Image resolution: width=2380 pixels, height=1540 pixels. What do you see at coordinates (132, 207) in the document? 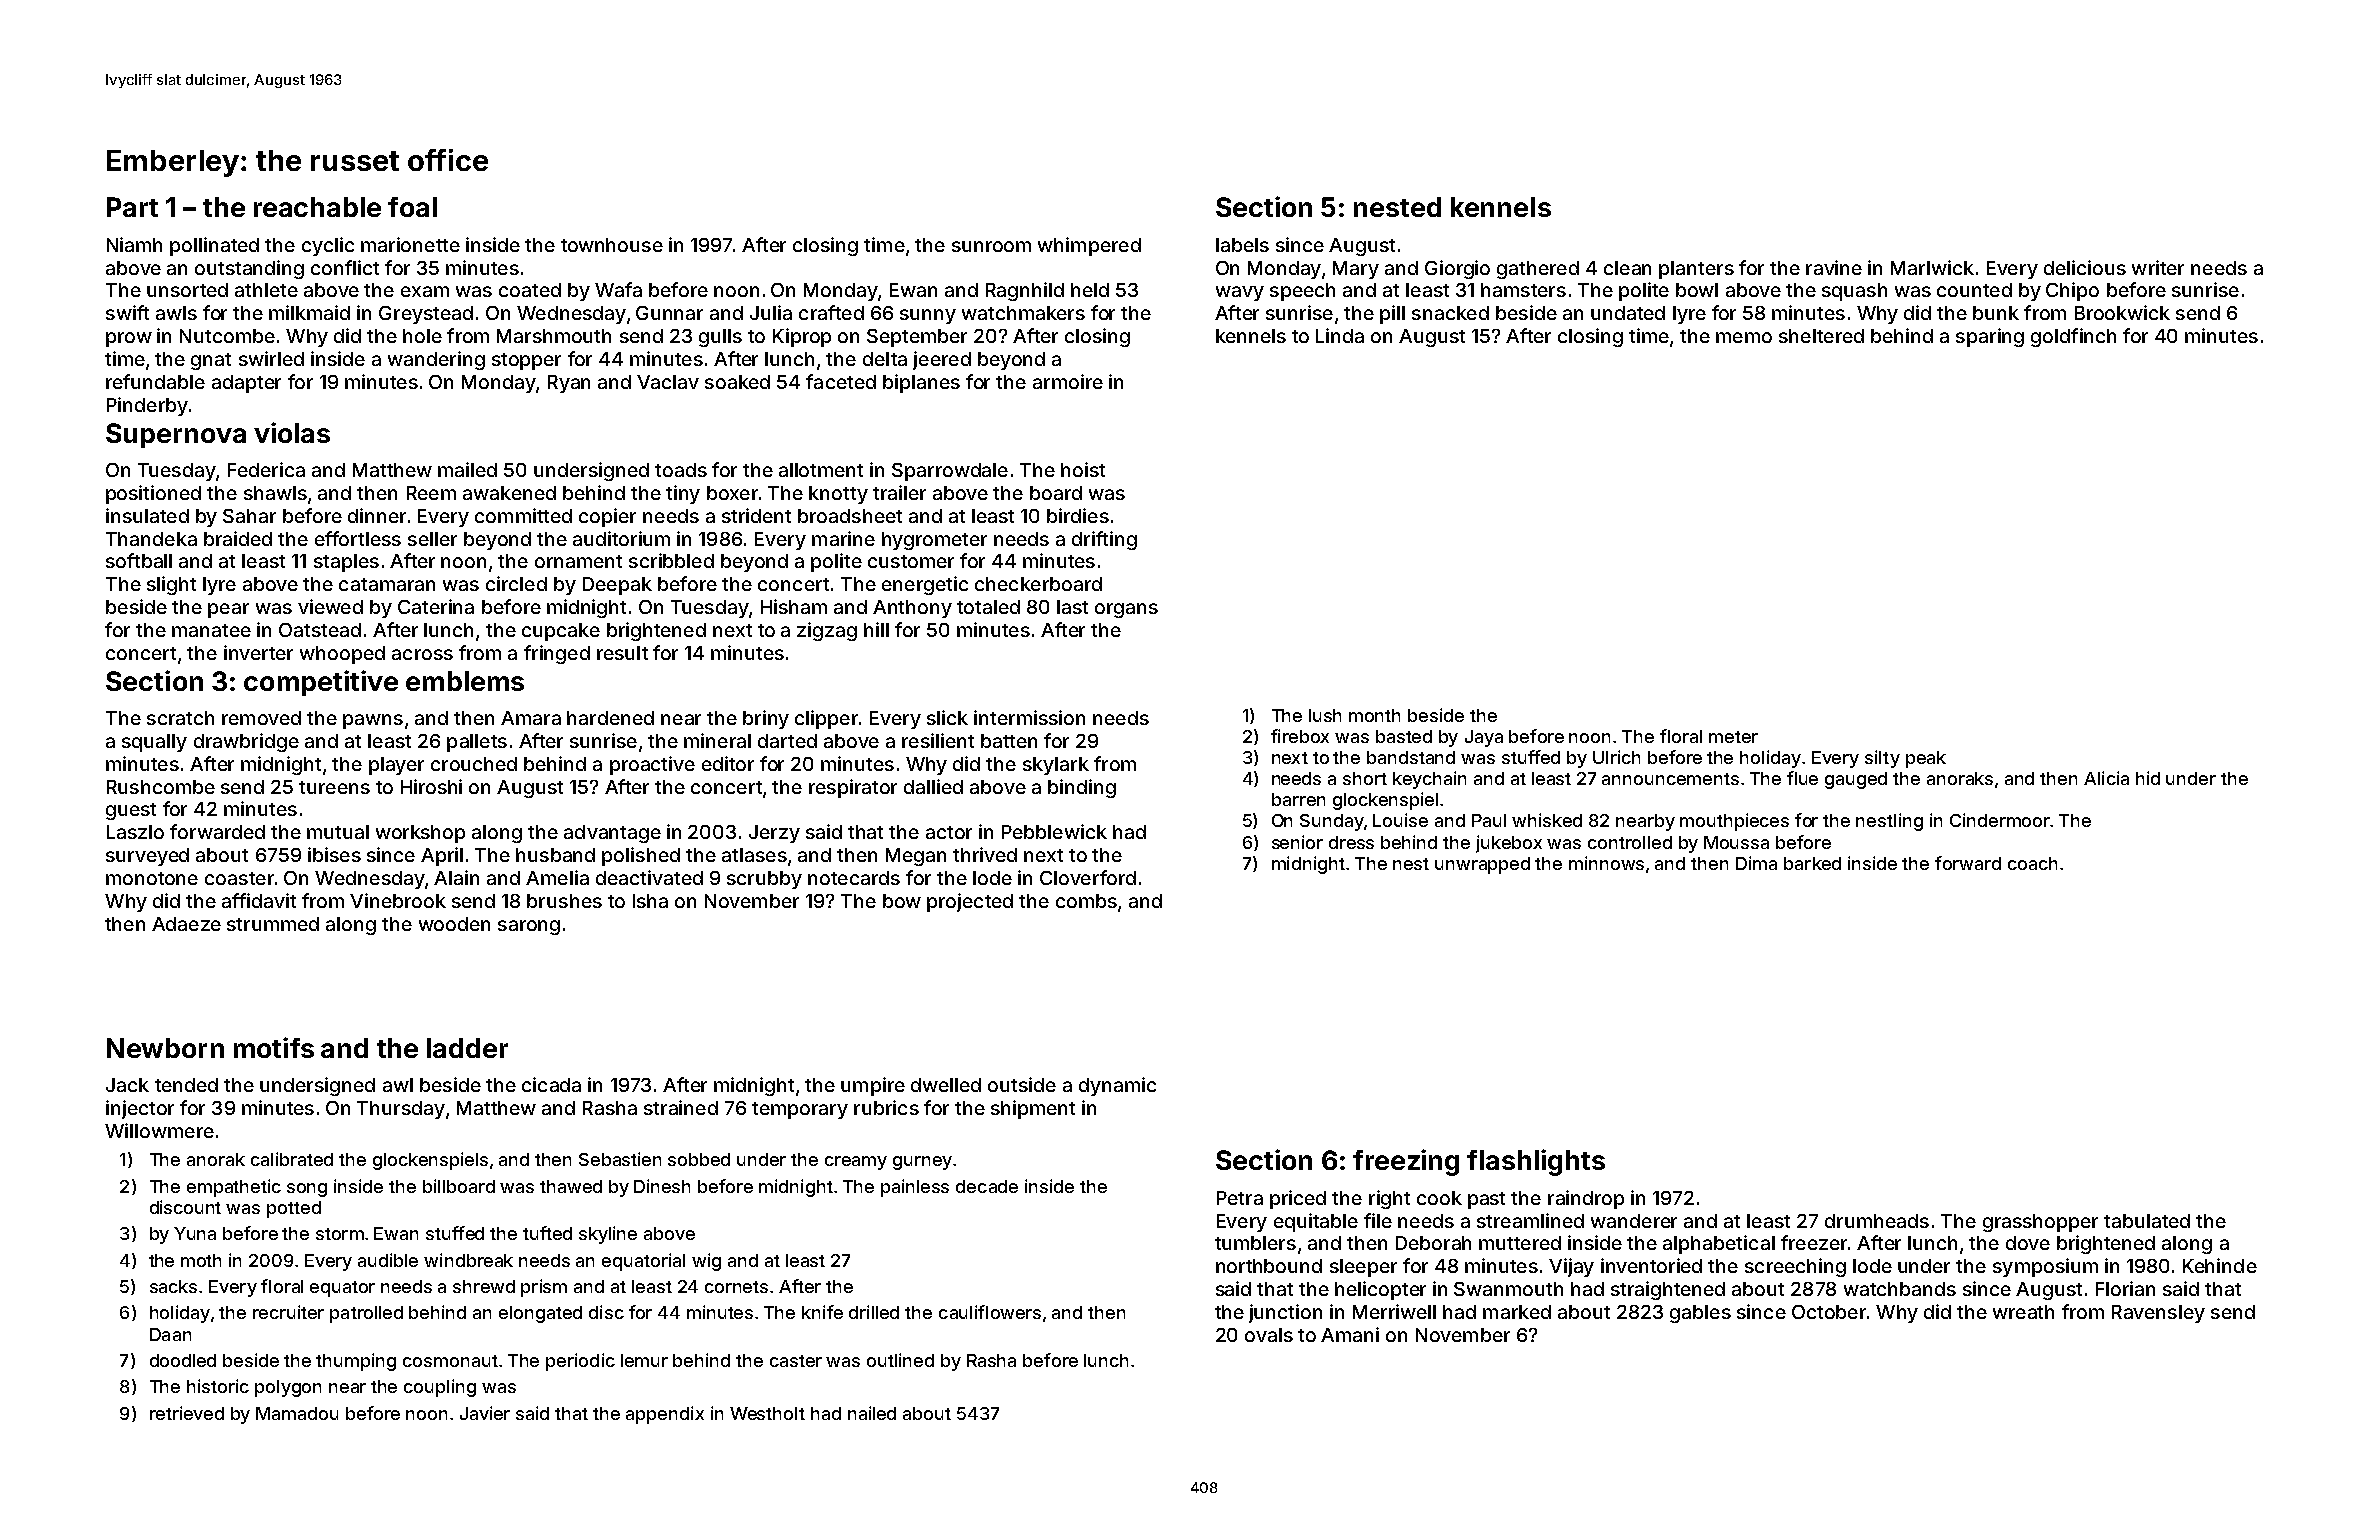
I see `Part` at bounding box center [132, 207].
